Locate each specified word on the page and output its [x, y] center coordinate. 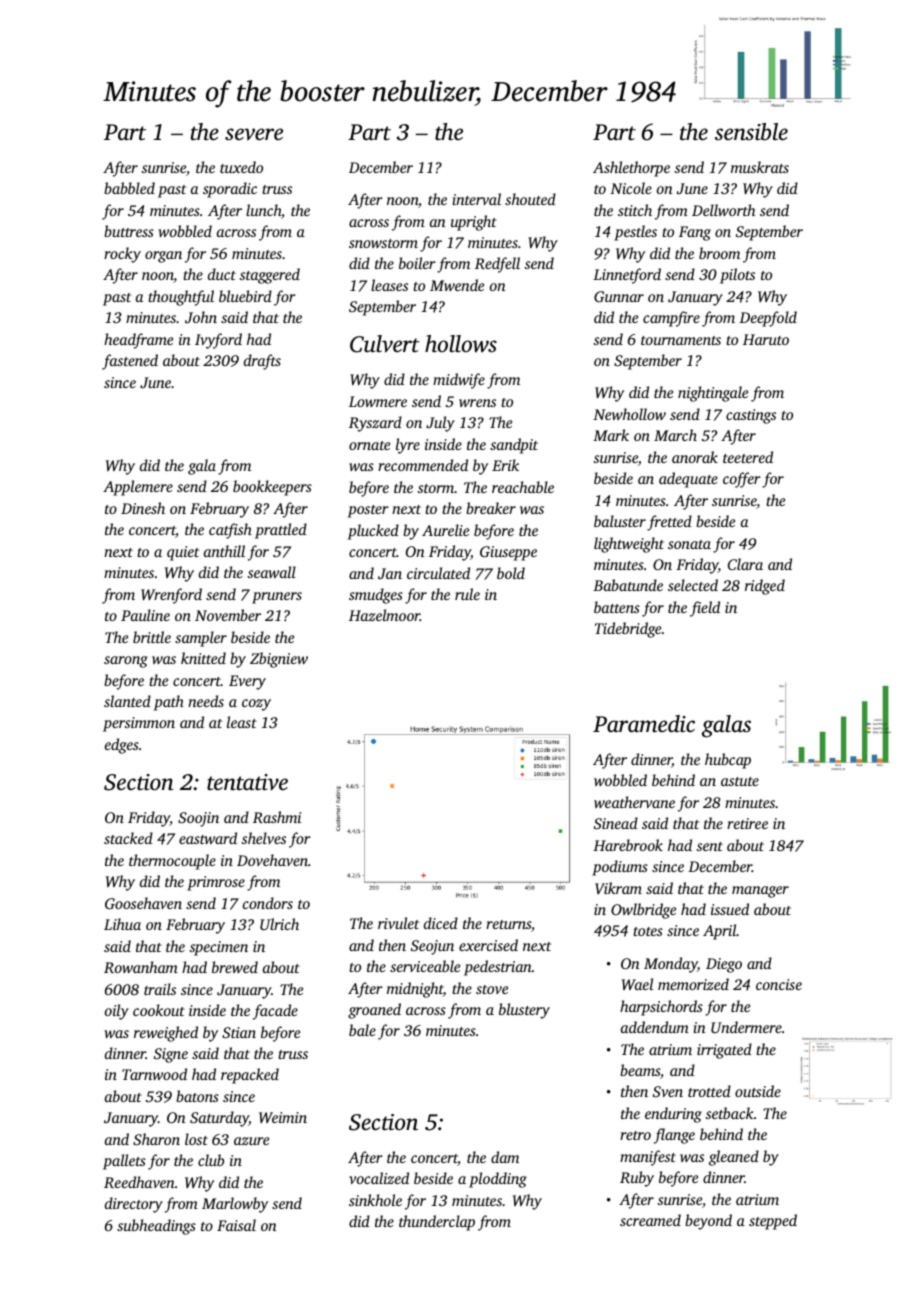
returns [508, 924]
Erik [505, 465]
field [705, 609]
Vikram [618, 888]
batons [197, 1096]
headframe [138, 341]
